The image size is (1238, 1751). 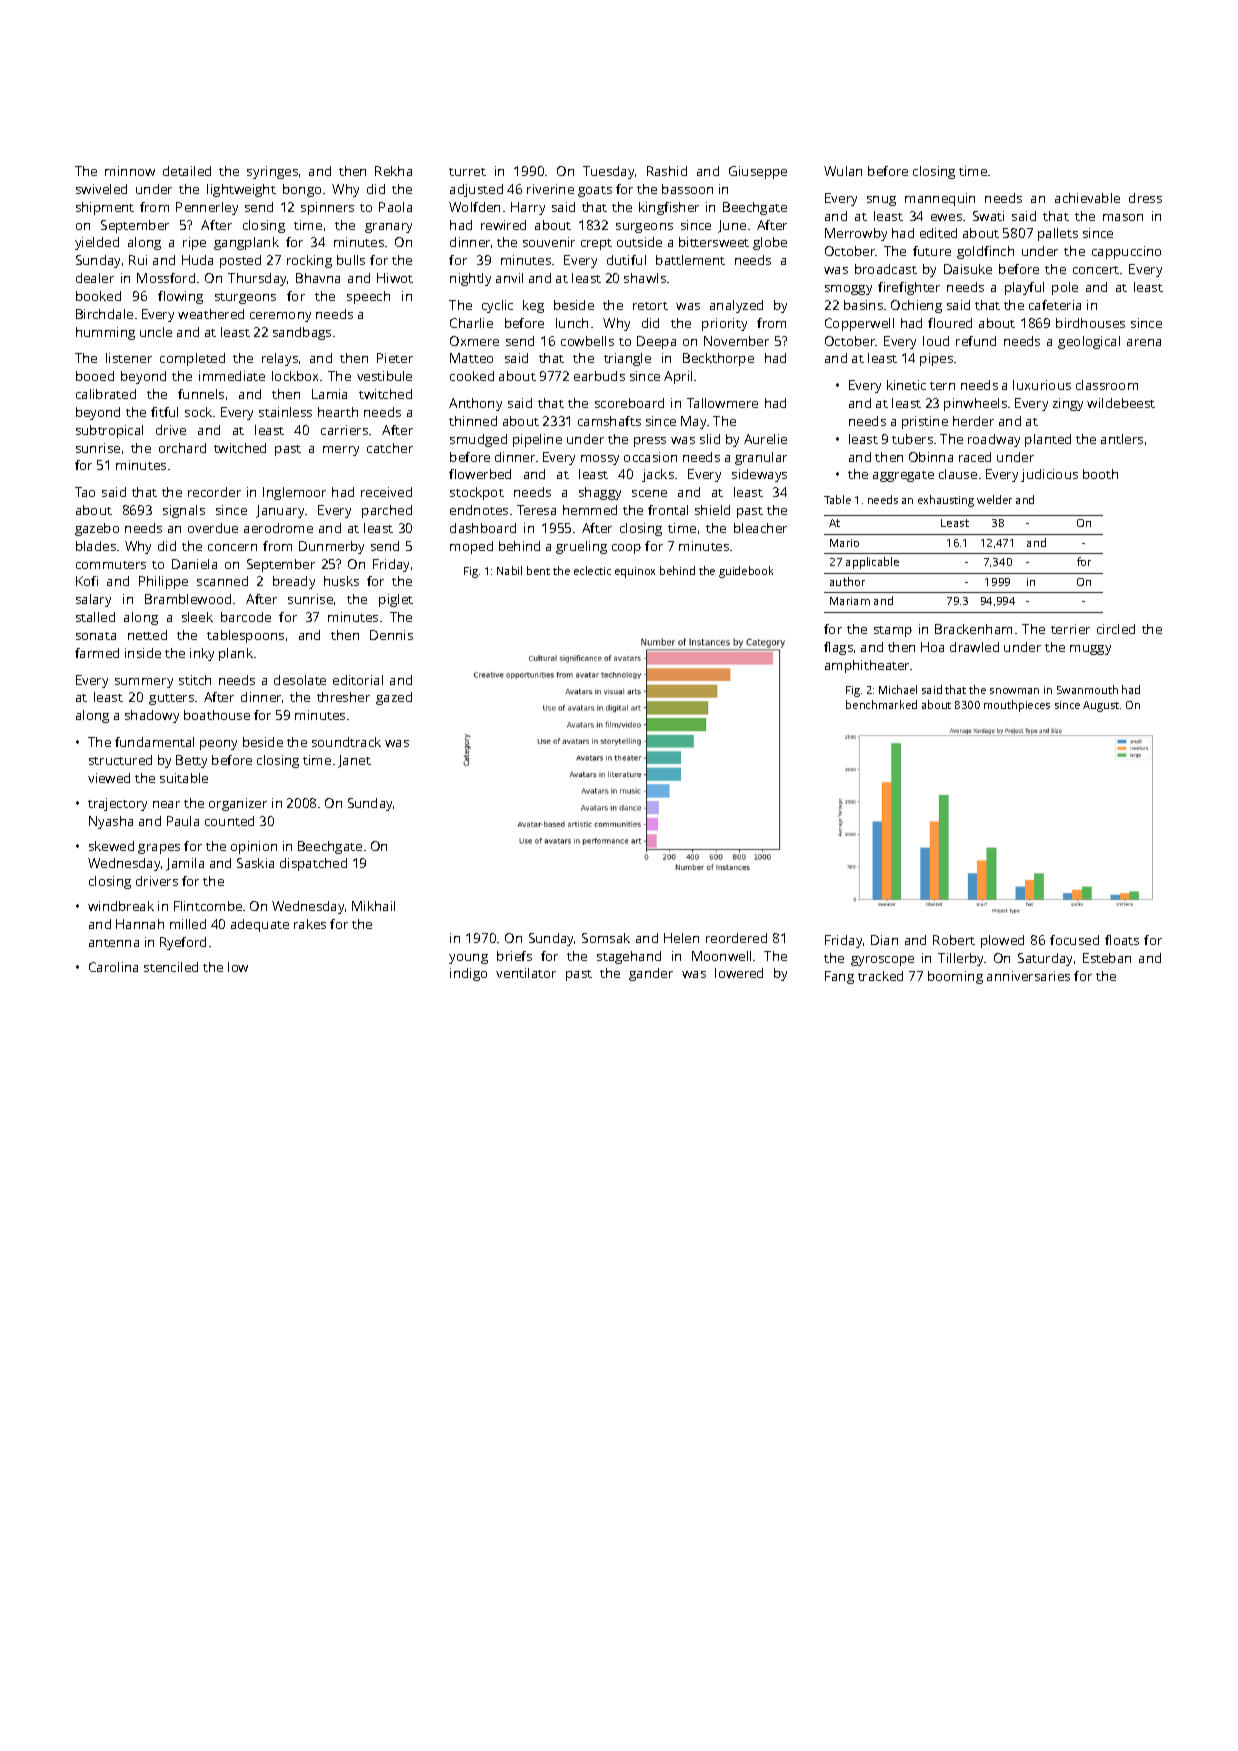 I want to click on Tao, so click(x=85, y=492).
